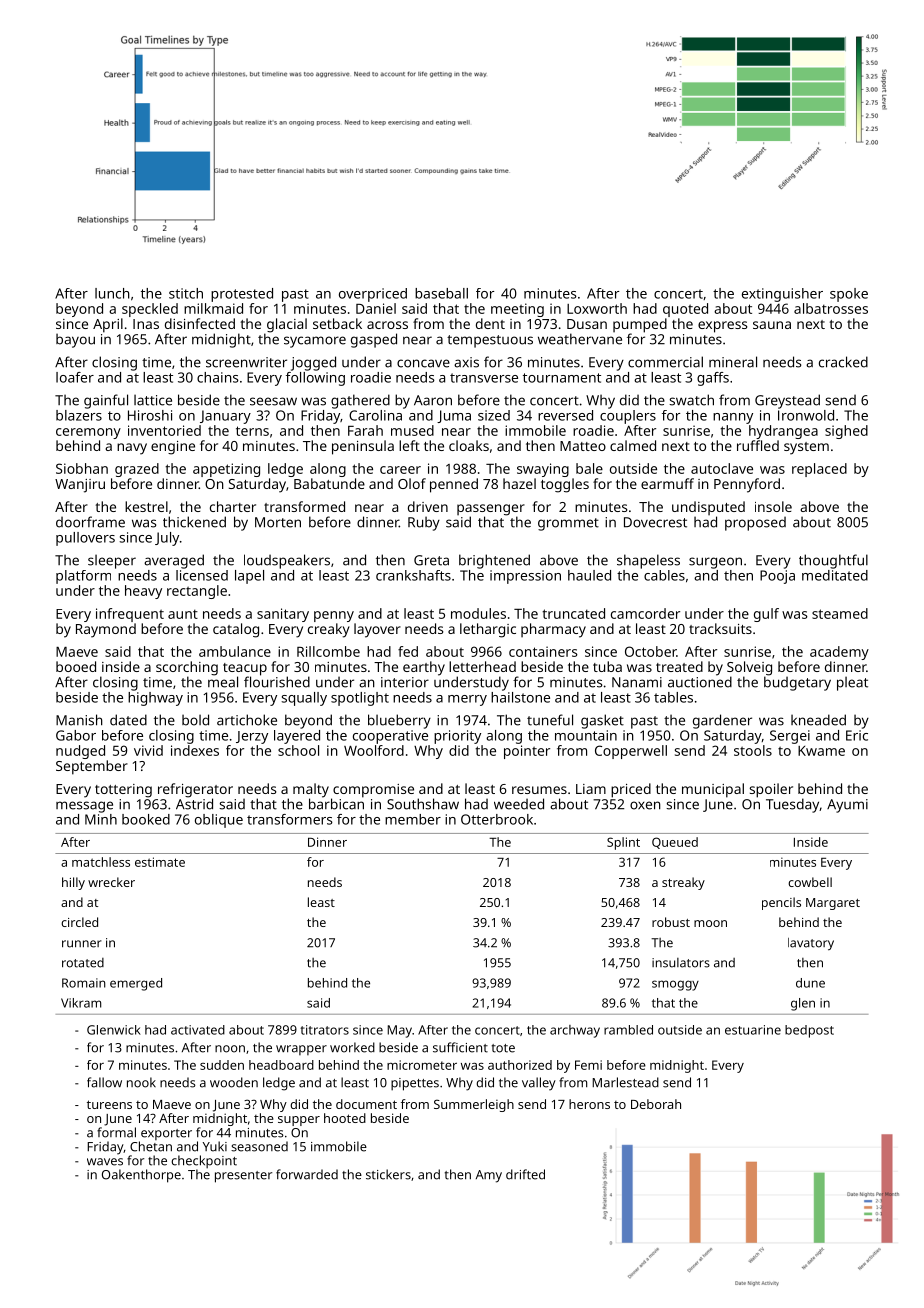 The image size is (924, 1308). What do you see at coordinates (467, 700) in the screenshot?
I see `merry` at bounding box center [467, 700].
